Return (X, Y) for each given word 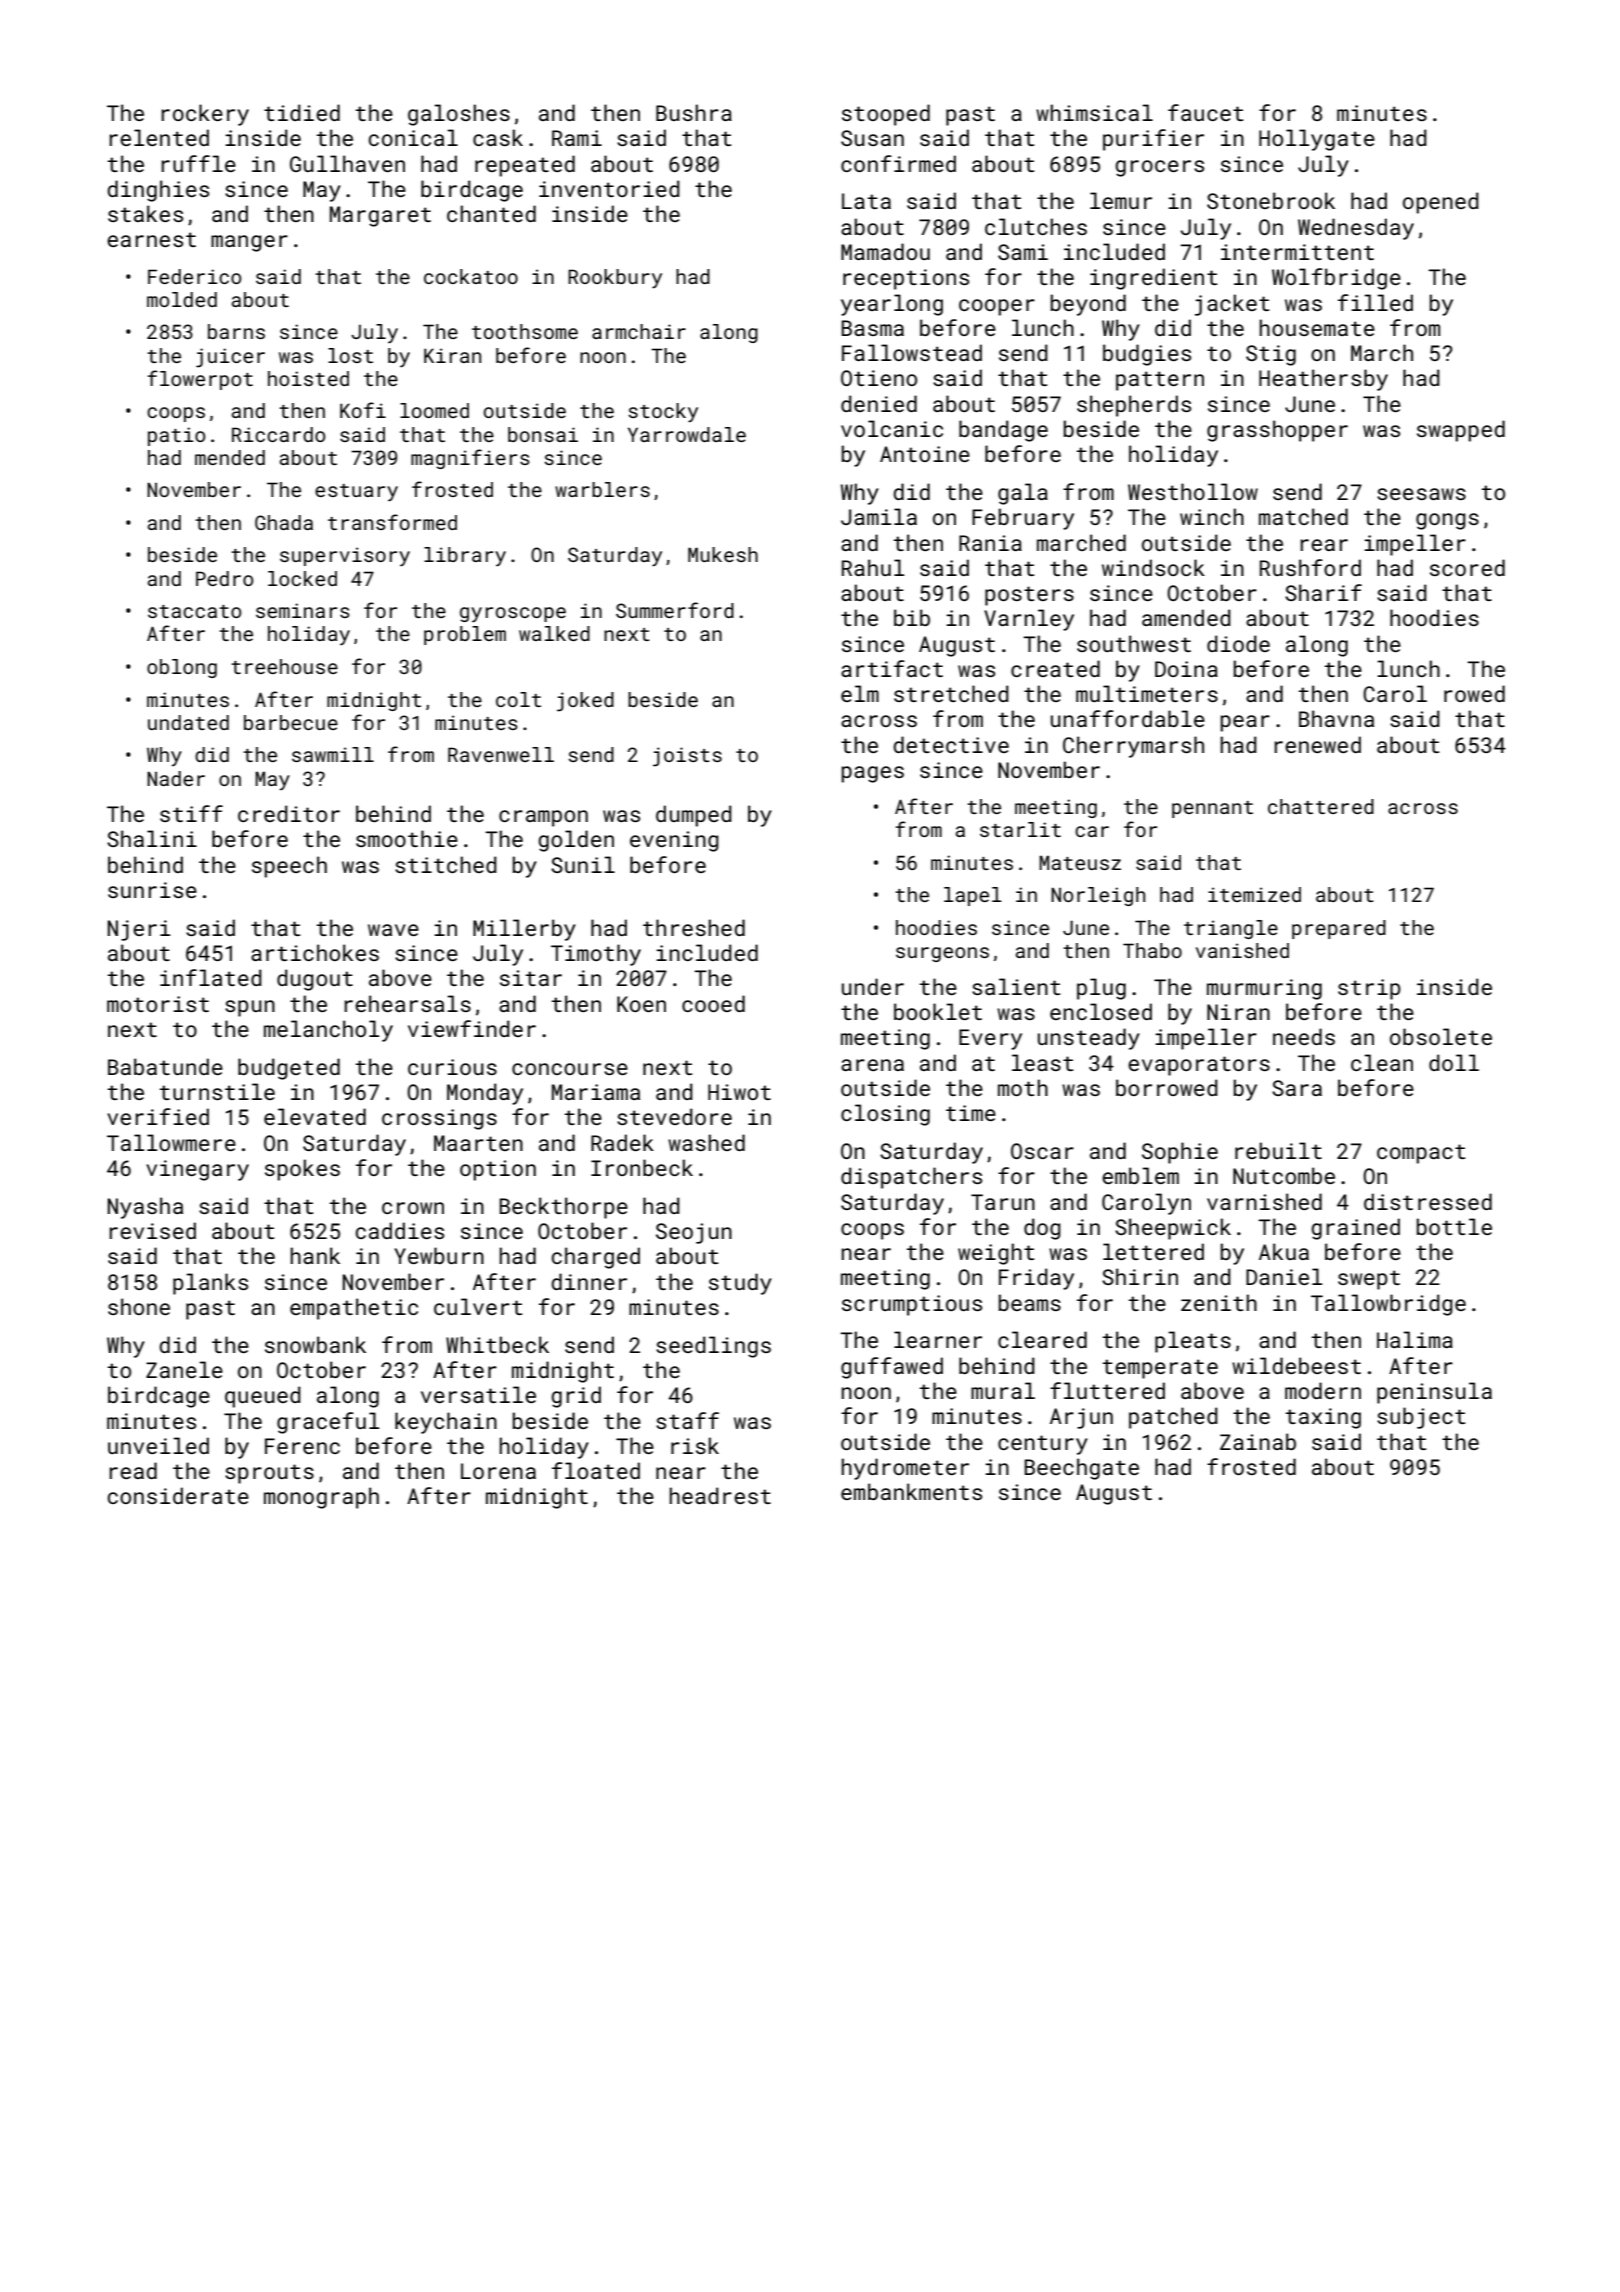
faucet (1206, 112)
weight (996, 1254)
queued (263, 1397)
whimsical (1094, 112)
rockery (205, 115)
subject (1421, 1418)
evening (674, 841)
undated (188, 722)
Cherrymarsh (1133, 747)
